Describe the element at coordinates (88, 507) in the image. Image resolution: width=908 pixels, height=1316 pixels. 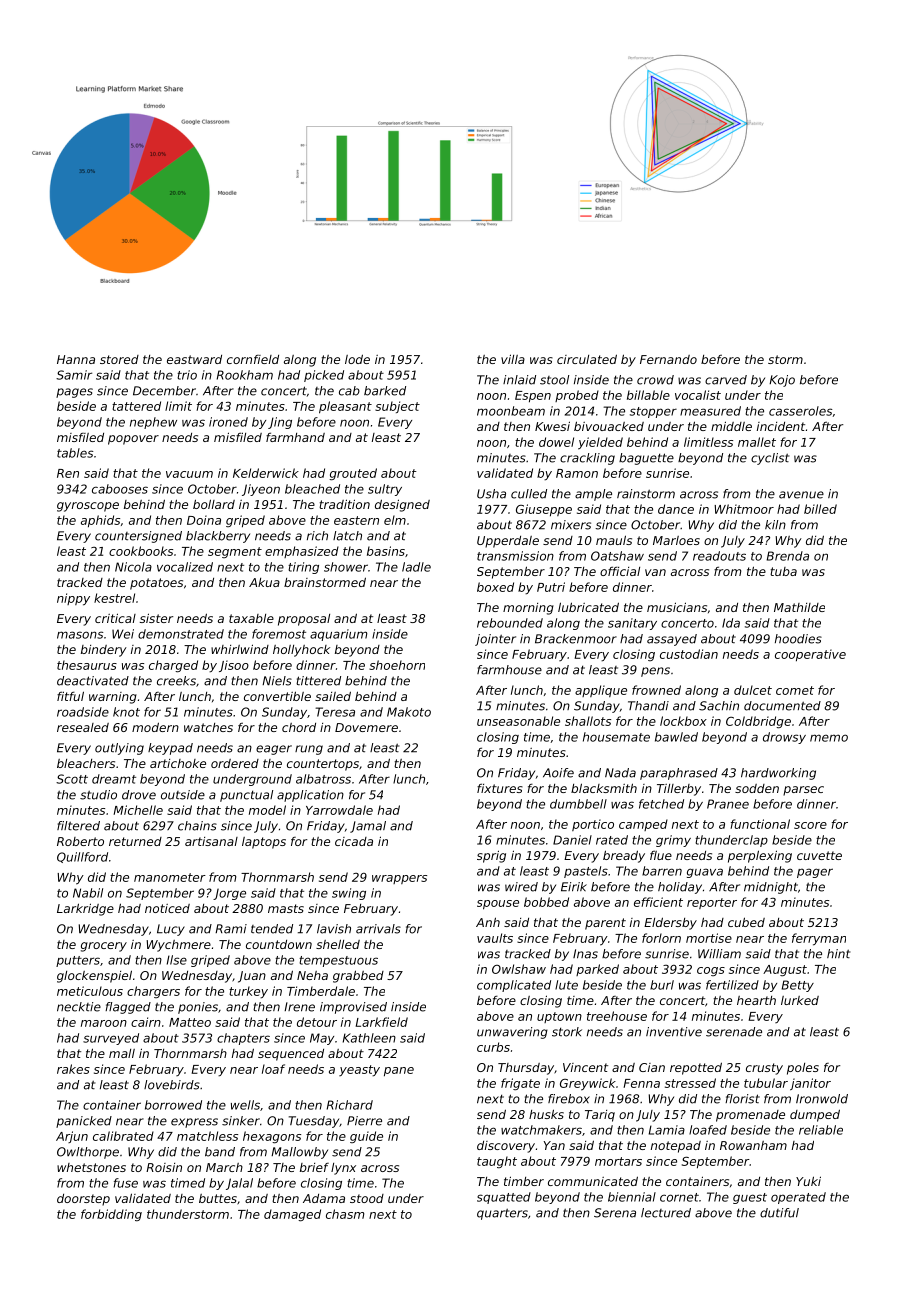
I see `gyroscope` at that location.
